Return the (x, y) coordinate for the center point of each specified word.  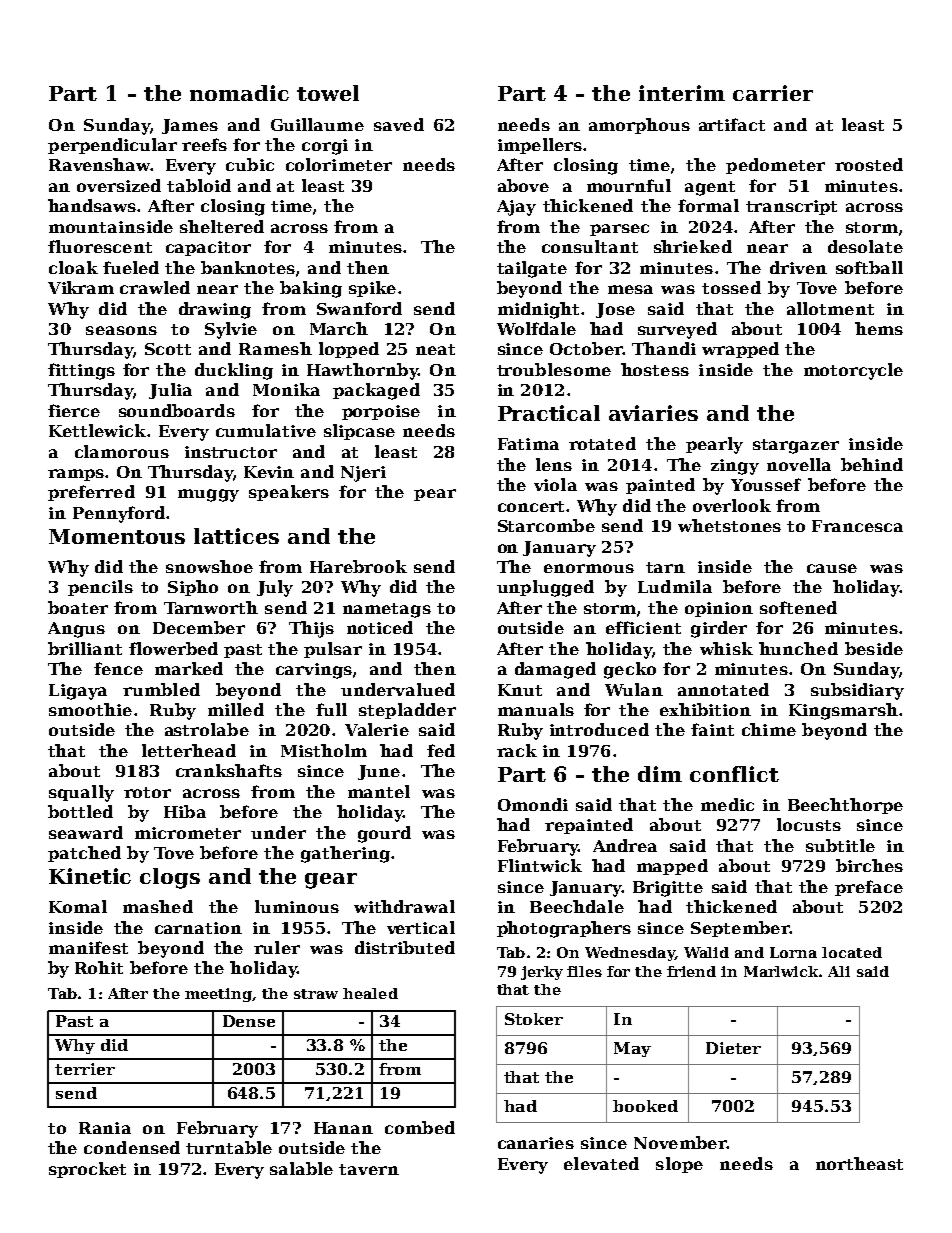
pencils (100, 588)
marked (189, 668)
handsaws (92, 205)
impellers (540, 146)
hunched (798, 648)
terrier (85, 1069)
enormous (589, 568)
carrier (773, 93)
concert (531, 506)
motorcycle (853, 371)
